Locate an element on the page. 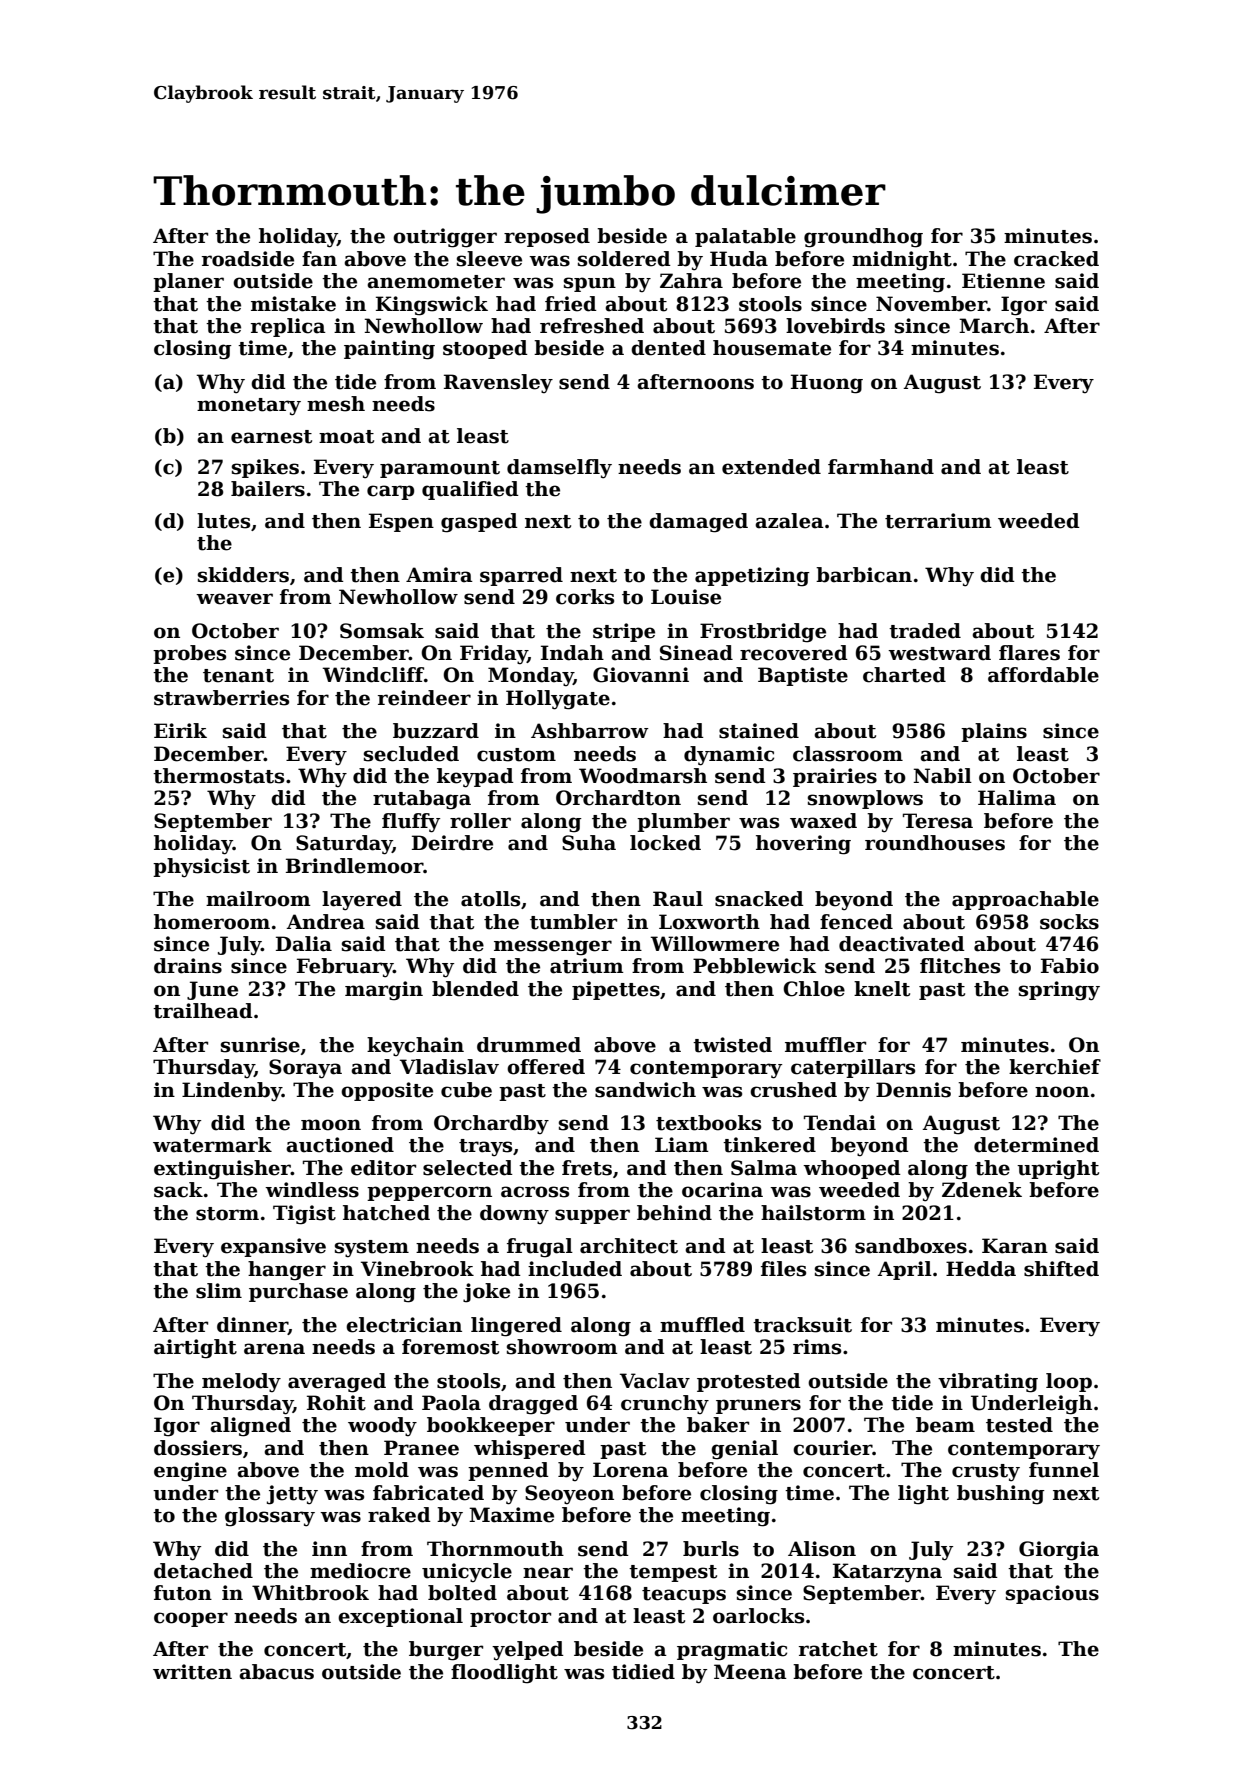 The width and height of the page is (1253, 1772). Soraya is located at coordinates (305, 1069).
